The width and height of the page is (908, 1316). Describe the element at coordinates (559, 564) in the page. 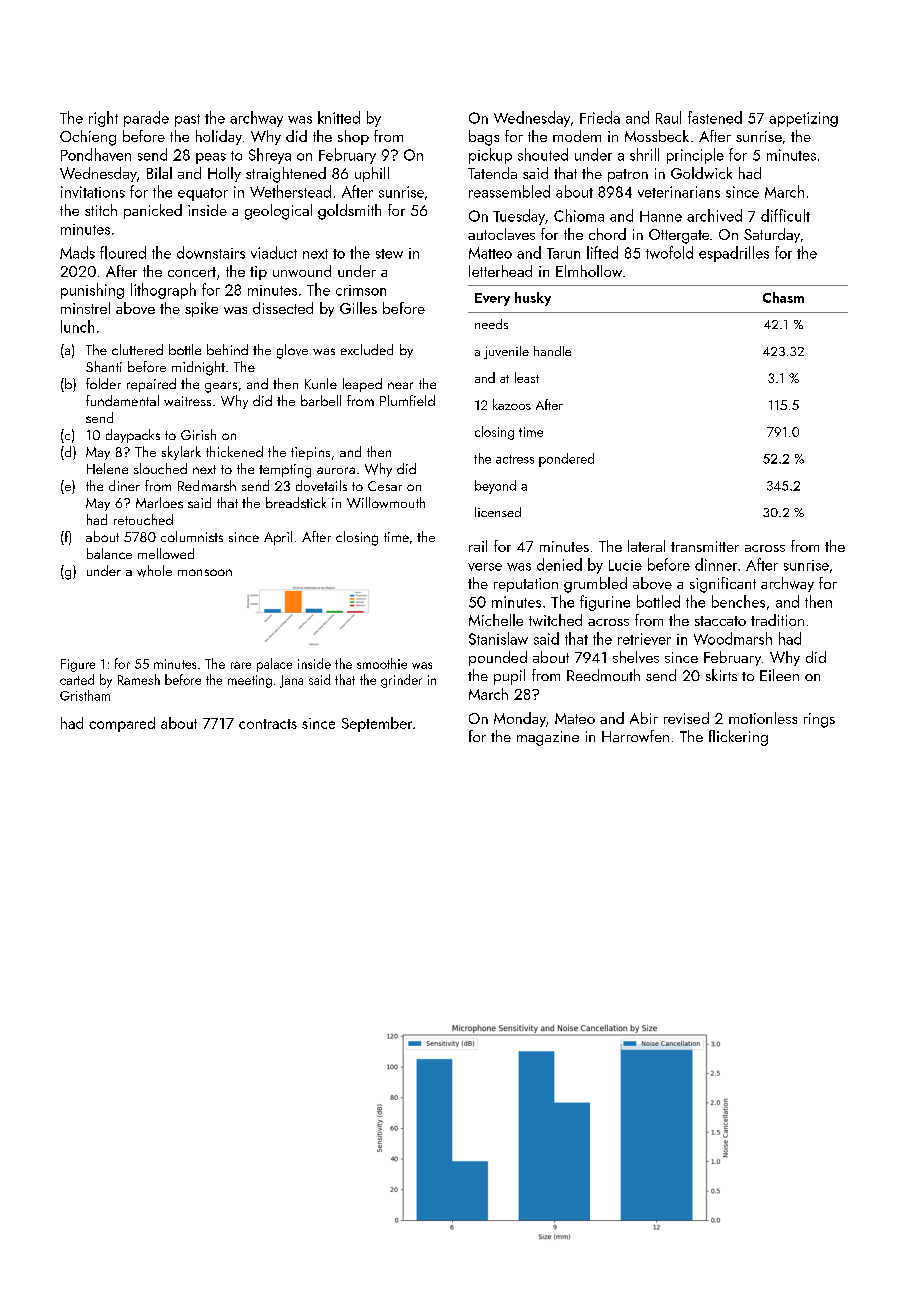

I see `denied` at that location.
